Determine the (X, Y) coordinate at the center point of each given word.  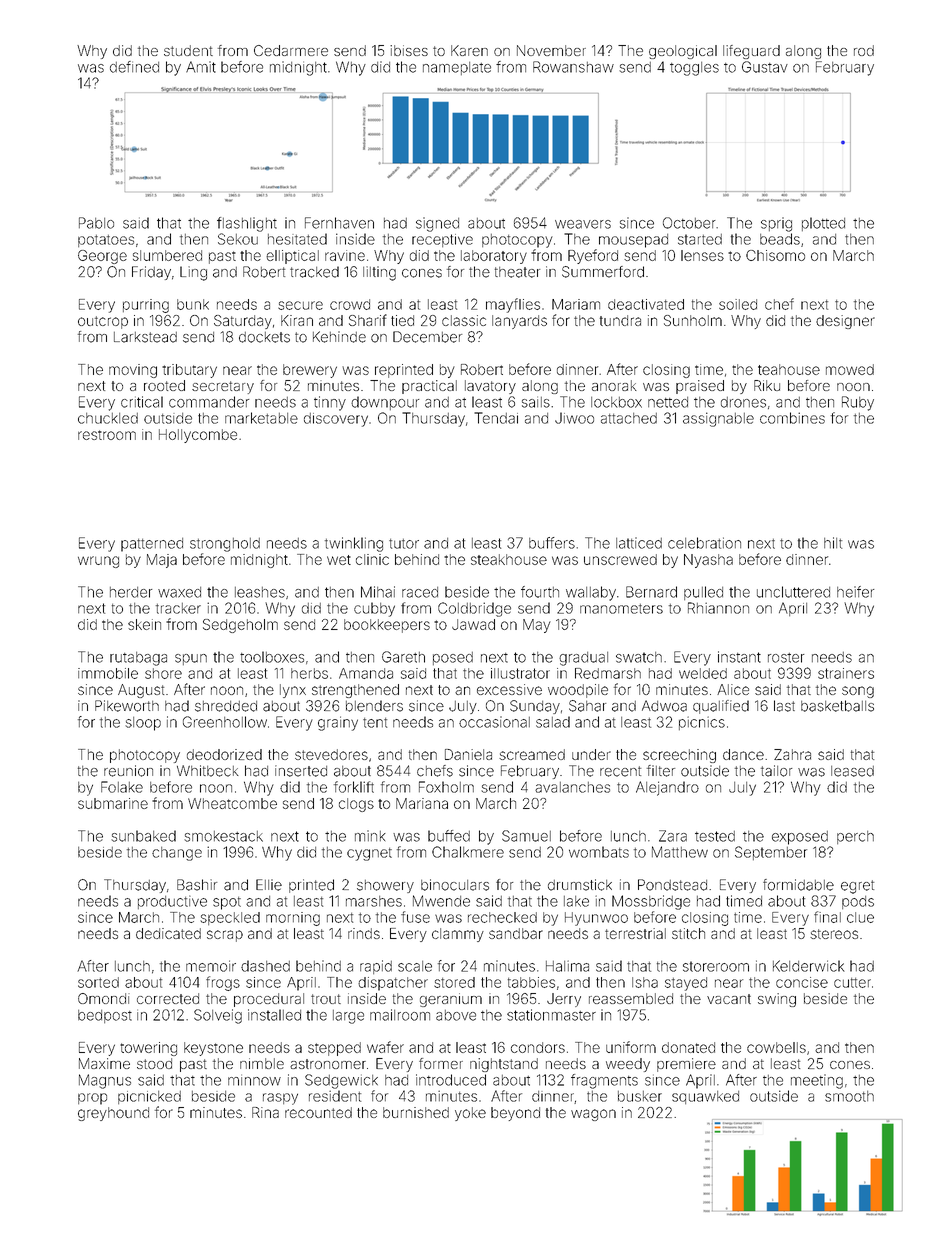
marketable (261, 418)
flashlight (247, 224)
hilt (833, 543)
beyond (515, 1114)
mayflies (513, 305)
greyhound (113, 1114)
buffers (552, 543)
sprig (776, 224)
